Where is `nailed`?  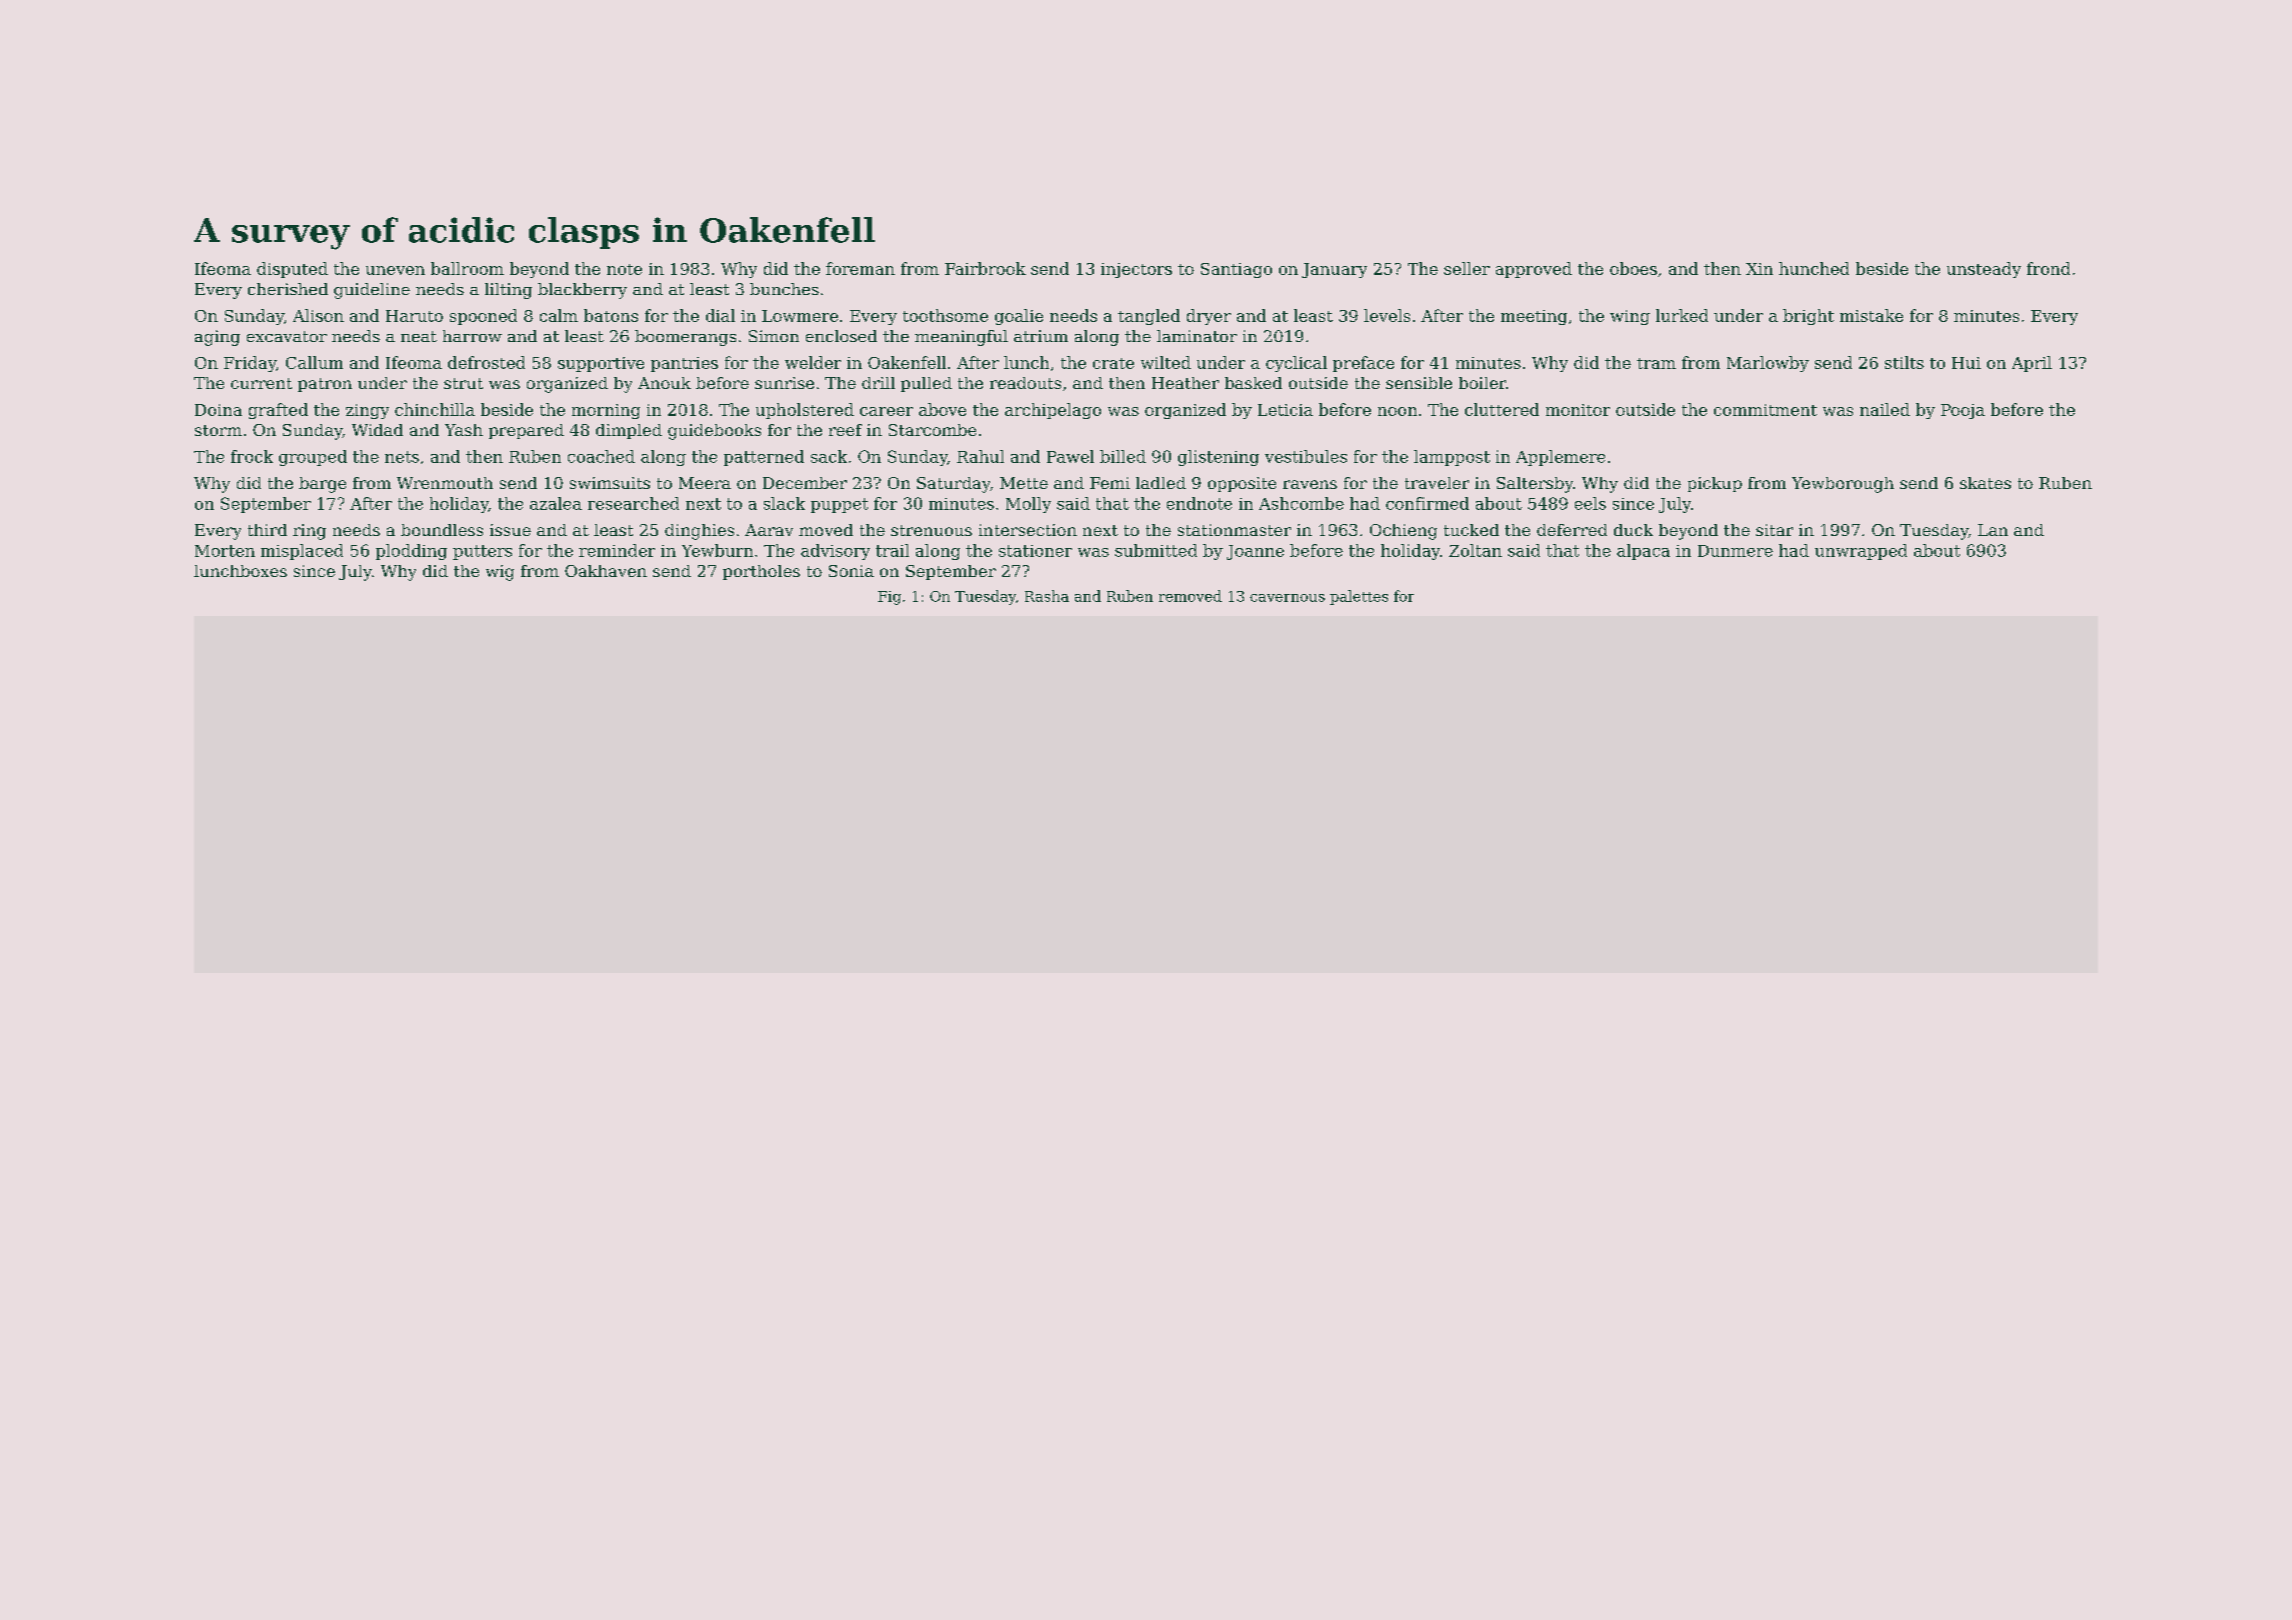 nailed is located at coordinates (1885, 409).
